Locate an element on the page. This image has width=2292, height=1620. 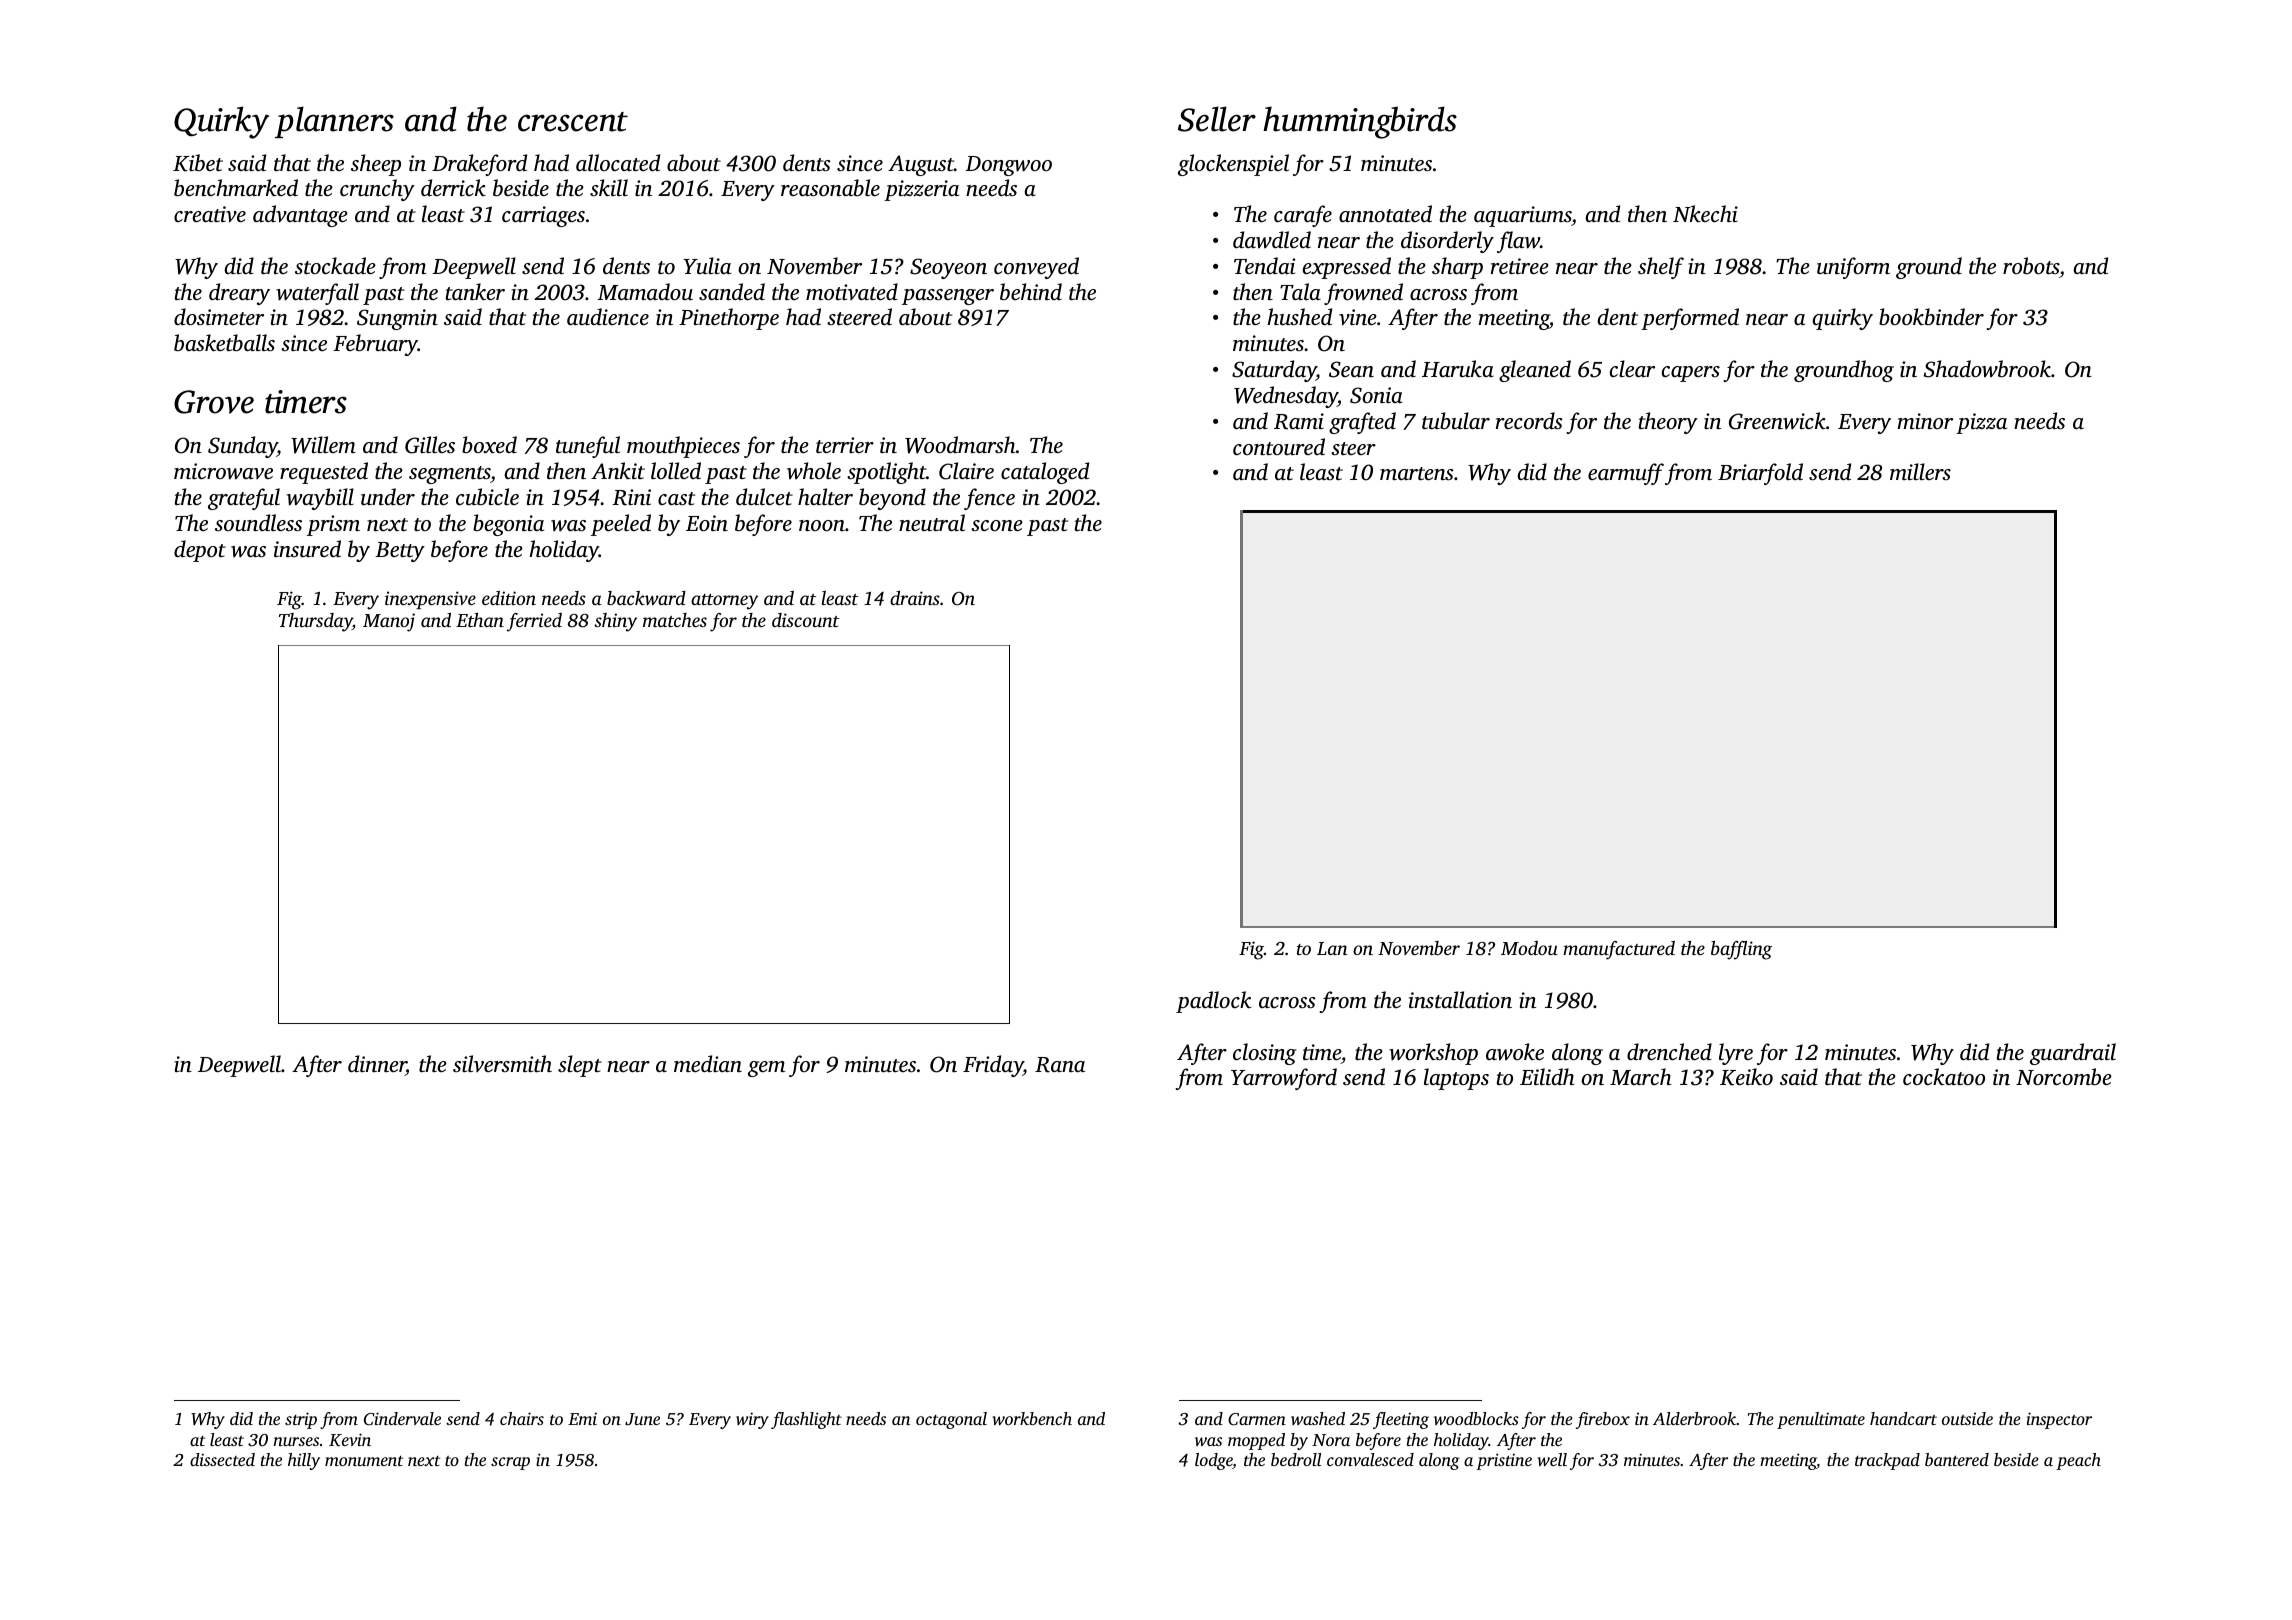
peach is located at coordinates (2078, 1461).
